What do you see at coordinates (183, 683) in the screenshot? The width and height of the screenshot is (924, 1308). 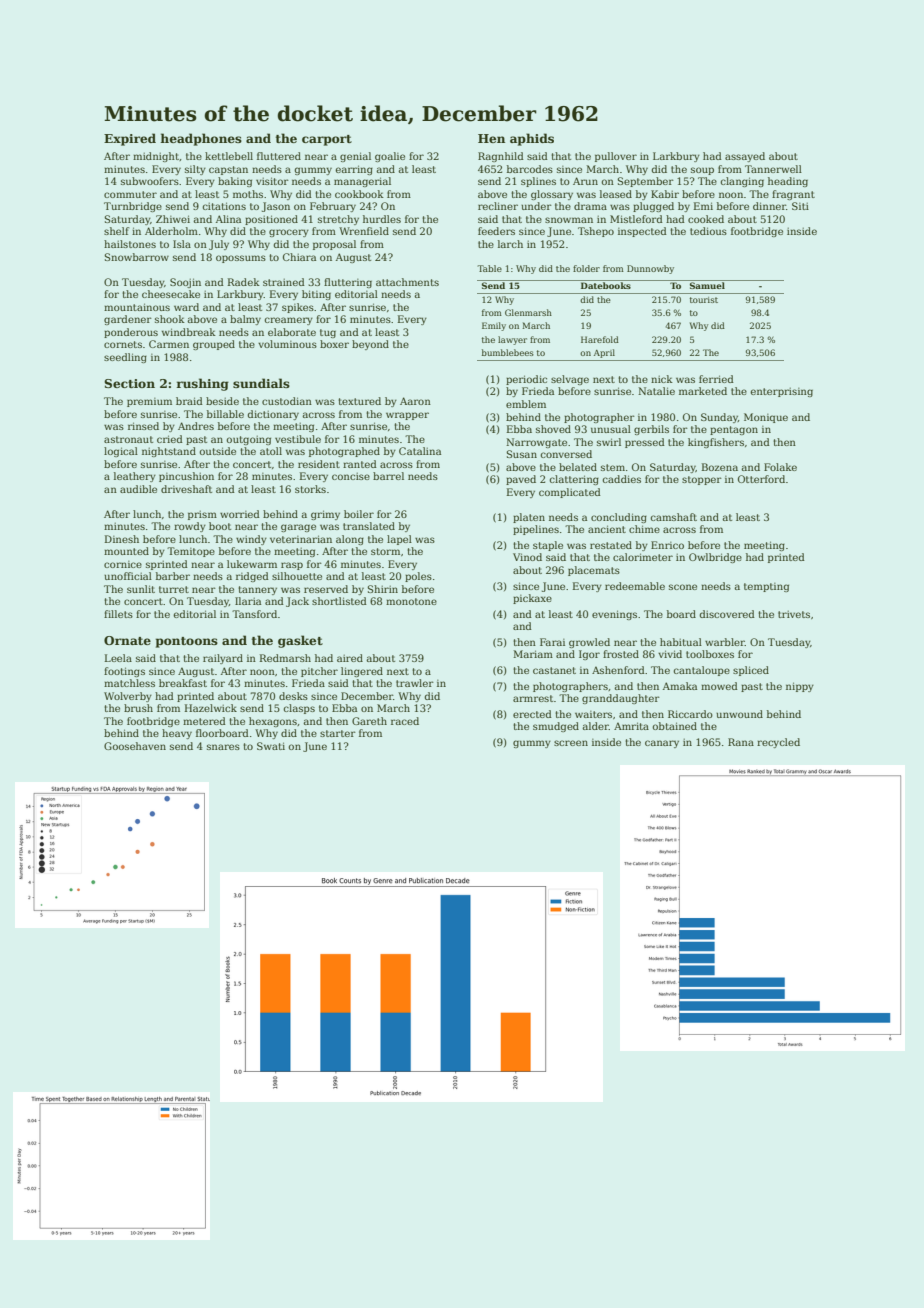 I see `breakfast` at bounding box center [183, 683].
